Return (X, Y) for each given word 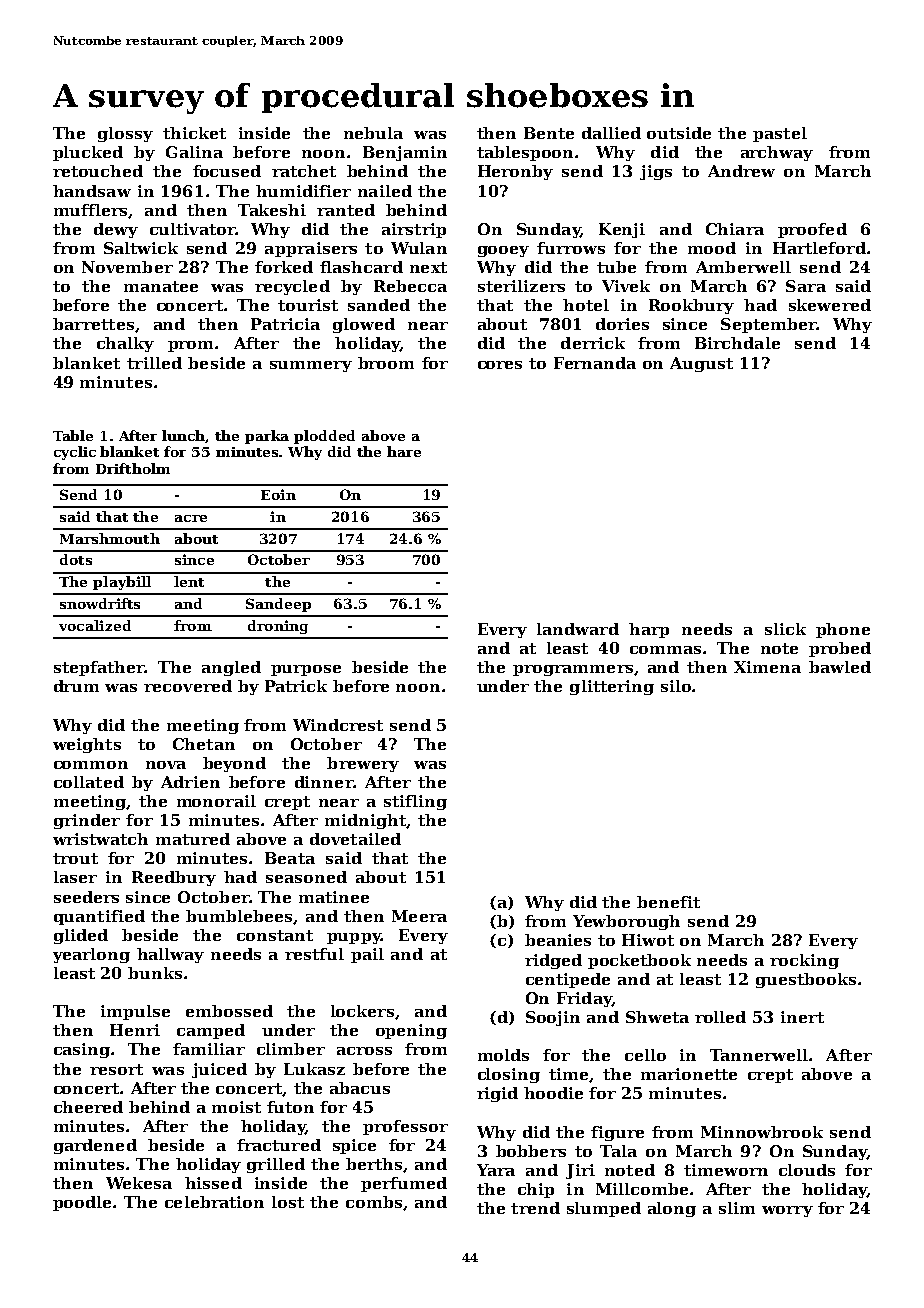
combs (374, 1202)
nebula (373, 133)
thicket (194, 133)
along (672, 1209)
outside (679, 133)
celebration (214, 1202)
